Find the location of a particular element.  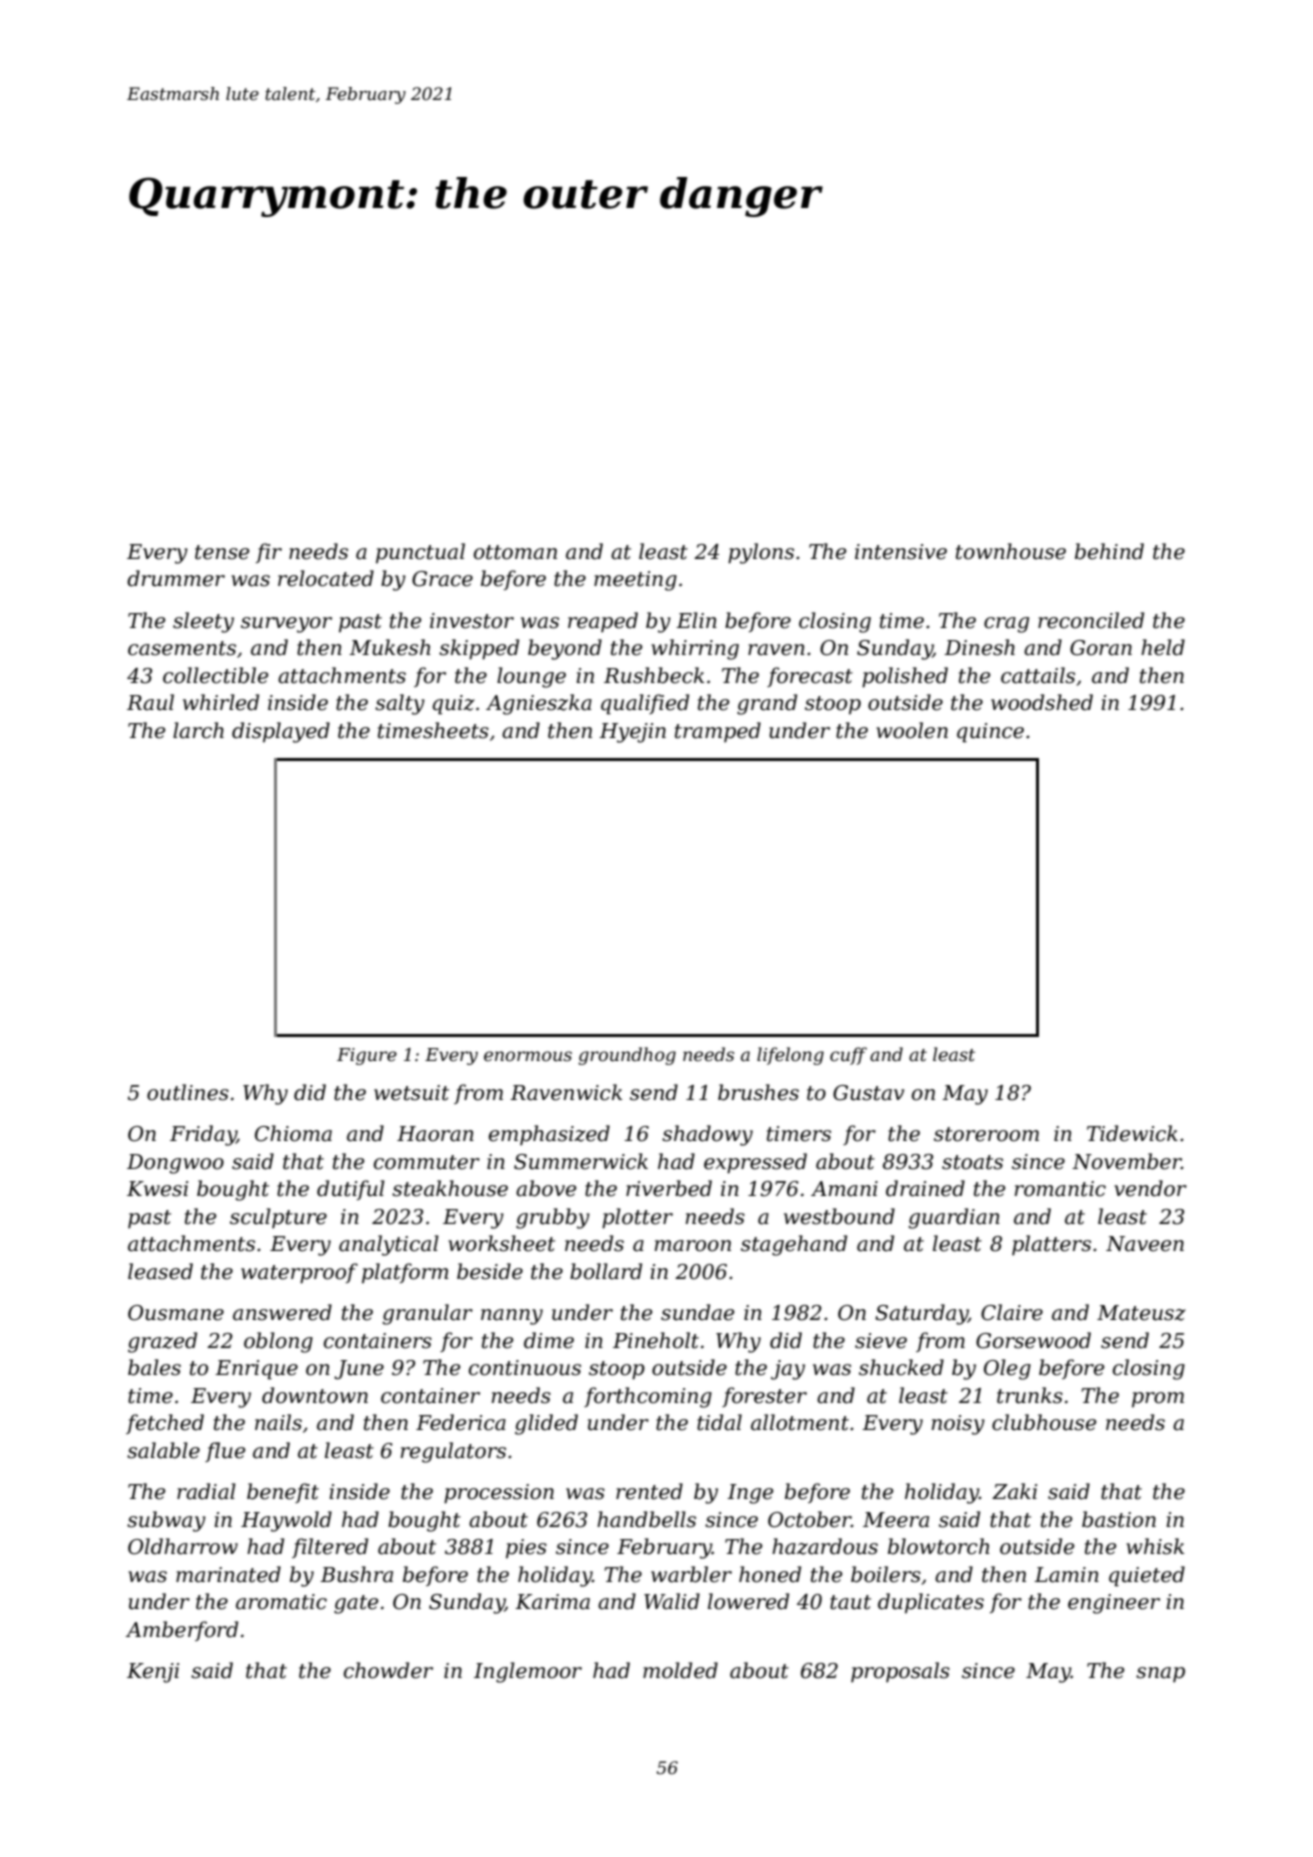

Lamin is located at coordinates (1066, 1575).
